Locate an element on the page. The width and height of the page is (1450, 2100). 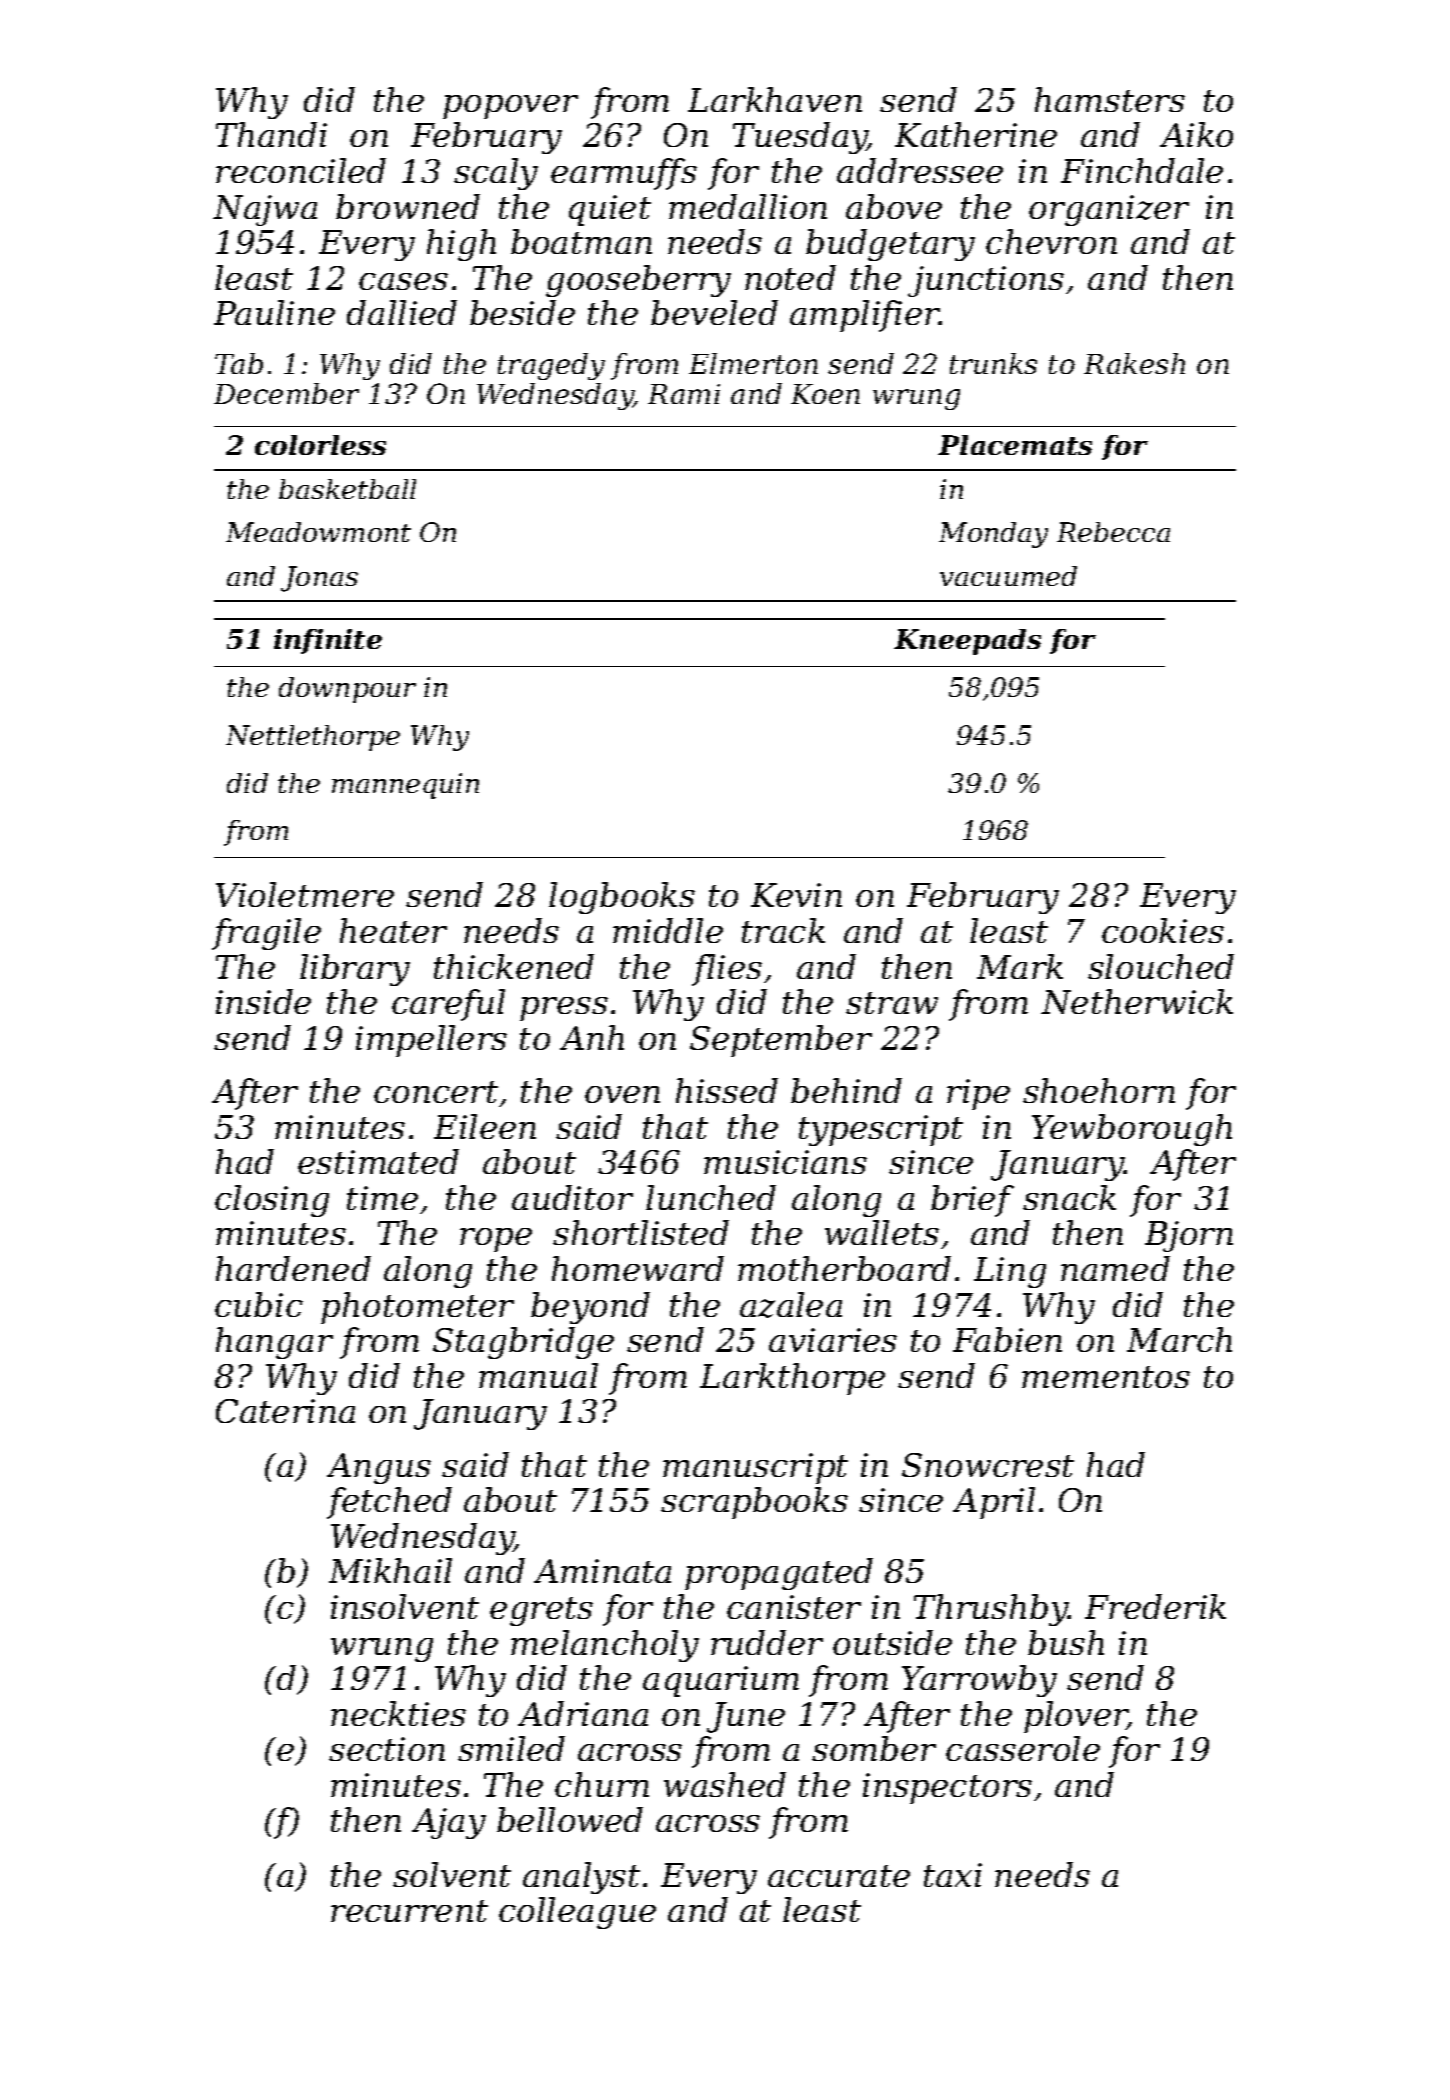
Thandi is located at coordinates (271, 134).
